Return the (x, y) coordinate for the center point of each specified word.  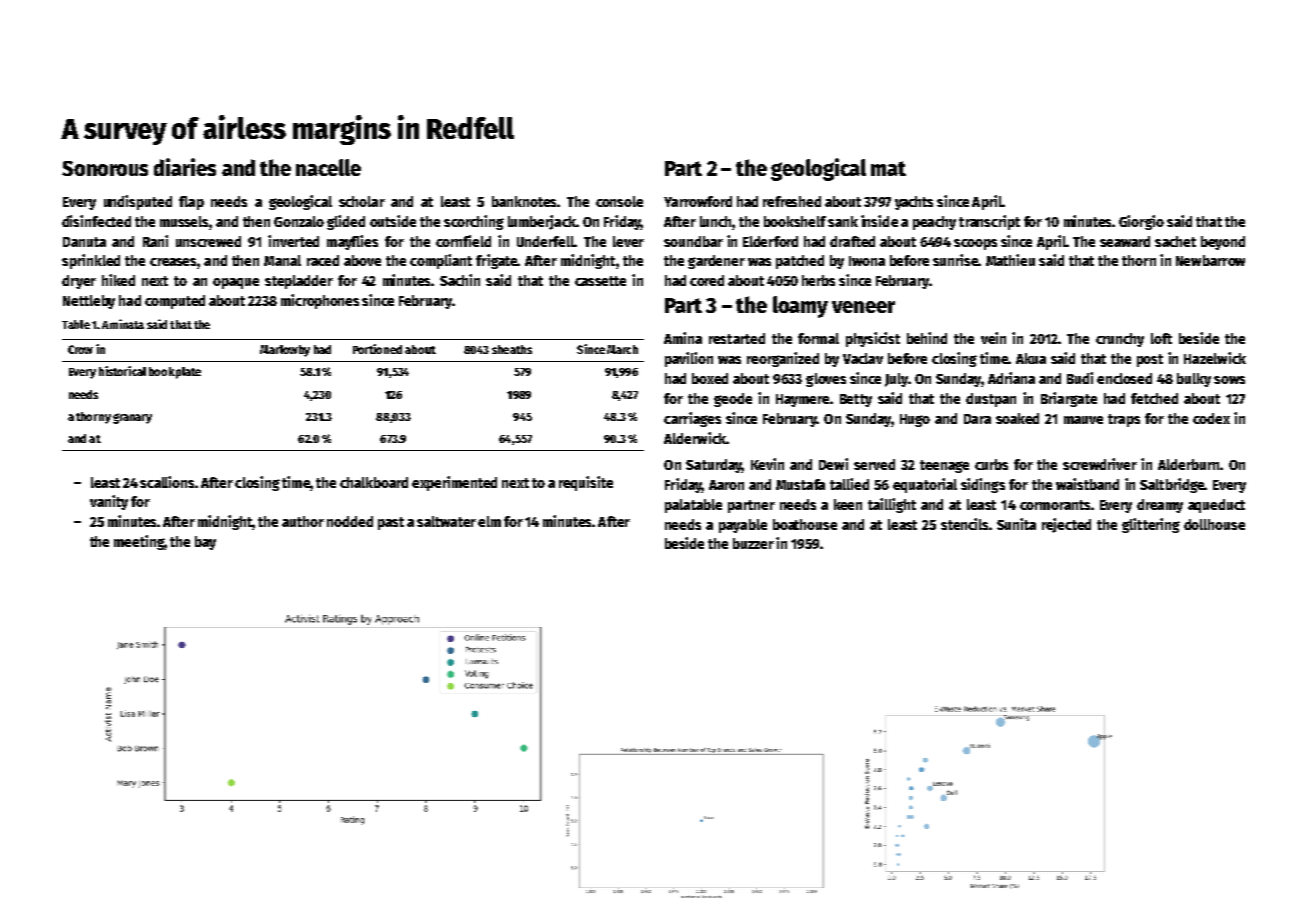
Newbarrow (1210, 260)
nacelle (328, 167)
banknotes (524, 201)
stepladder (299, 282)
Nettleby (89, 302)
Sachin (460, 280)
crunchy (1120, 340)
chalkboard (374, 482)
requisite (586, 483)
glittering (1151, 525)
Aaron (726, 485)
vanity (109, 502)
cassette (600, 281)
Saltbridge (1172, 485)
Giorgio (1141, 222)
